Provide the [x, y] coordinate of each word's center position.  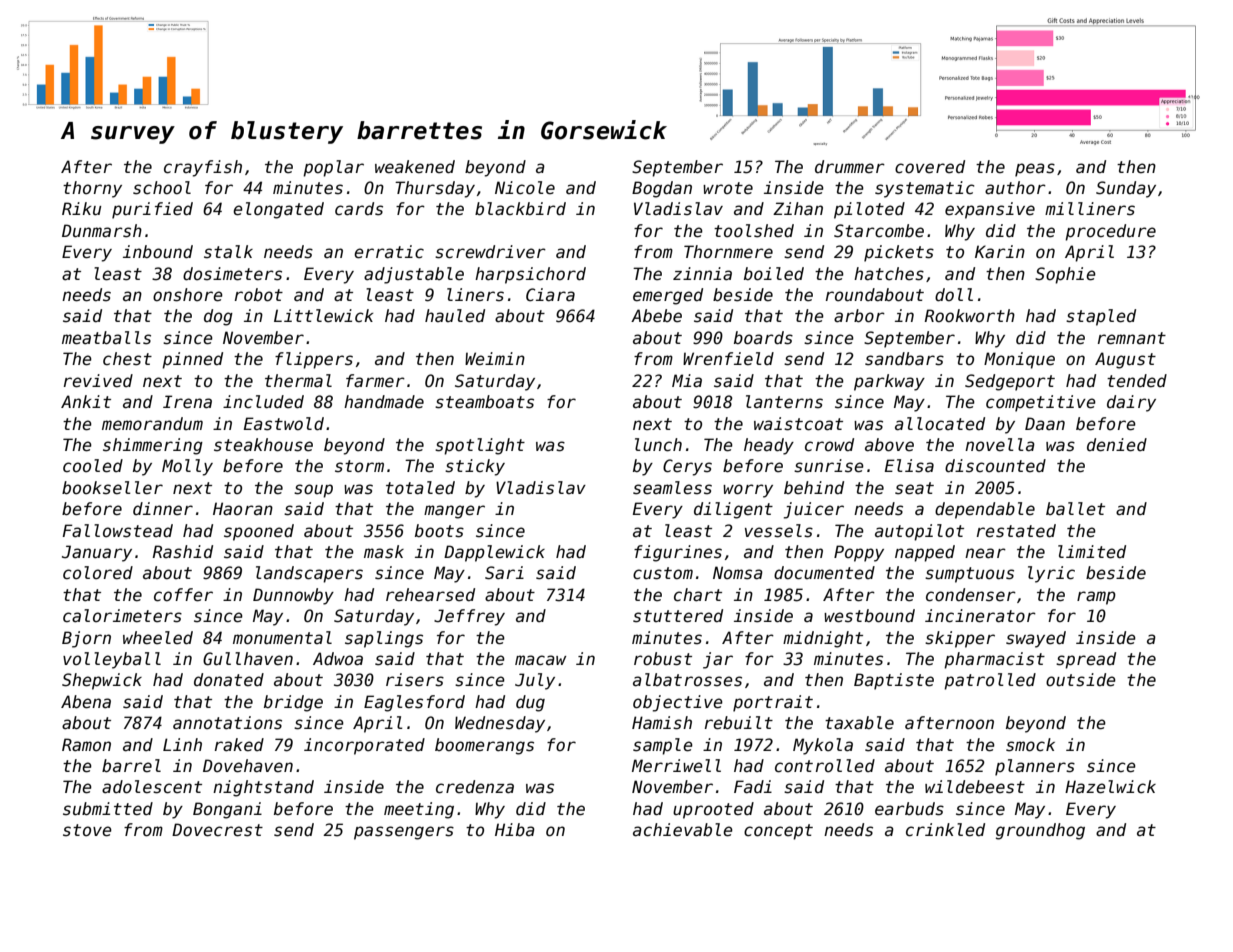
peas [1035, 170]
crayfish [203, 168]
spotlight [480, 446]
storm [359, 466]
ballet [1075, 509]
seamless [672, 488]
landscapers [309, 574]
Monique [1019, 360]
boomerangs [484, 746]
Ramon [86, 745]
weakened [415, 167]
